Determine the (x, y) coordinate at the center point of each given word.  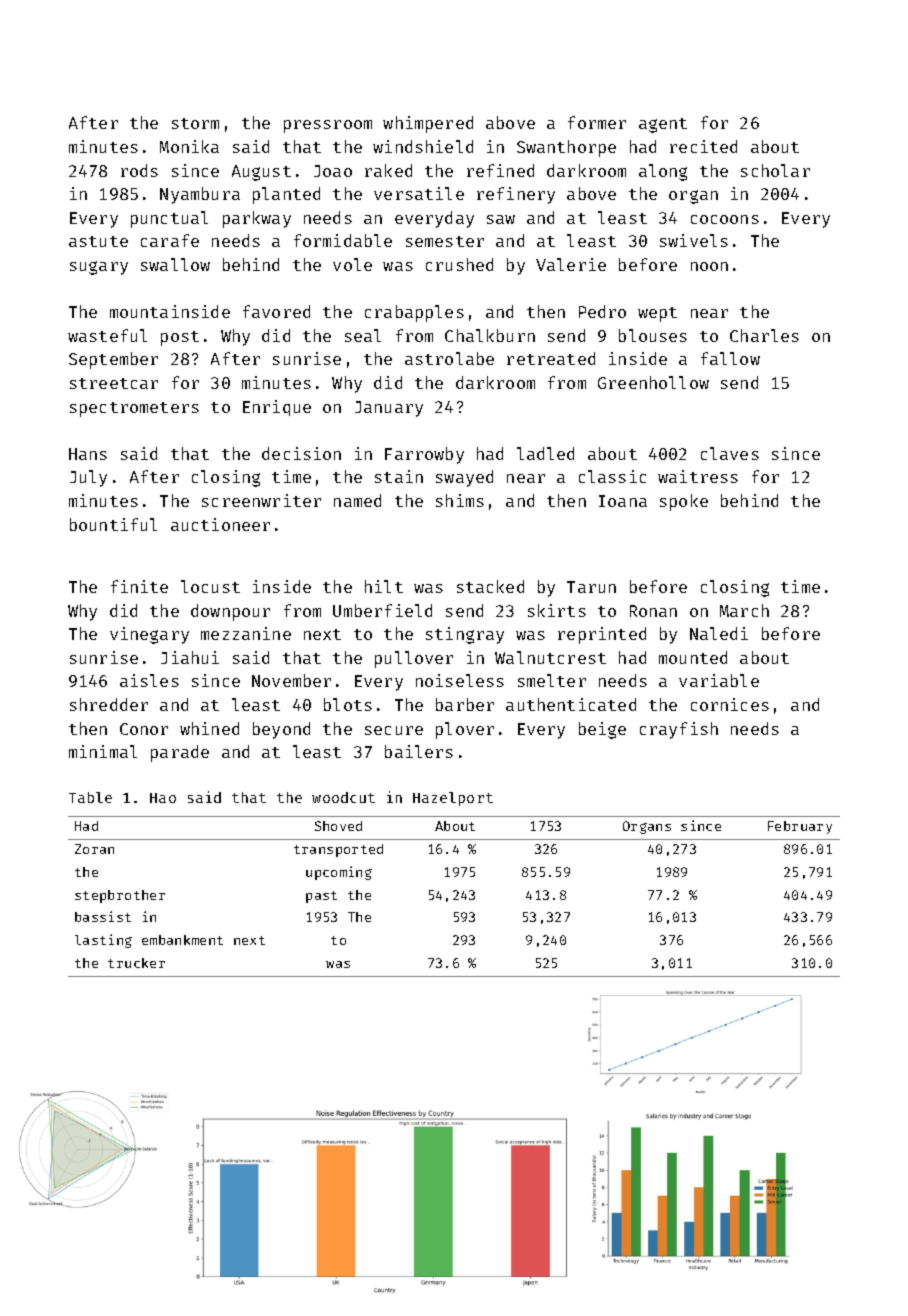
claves (730, 453)
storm (195, 123)
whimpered (428, 124)
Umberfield (382, 610)
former (597, 122)
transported (338, 850)
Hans (88, 454)
